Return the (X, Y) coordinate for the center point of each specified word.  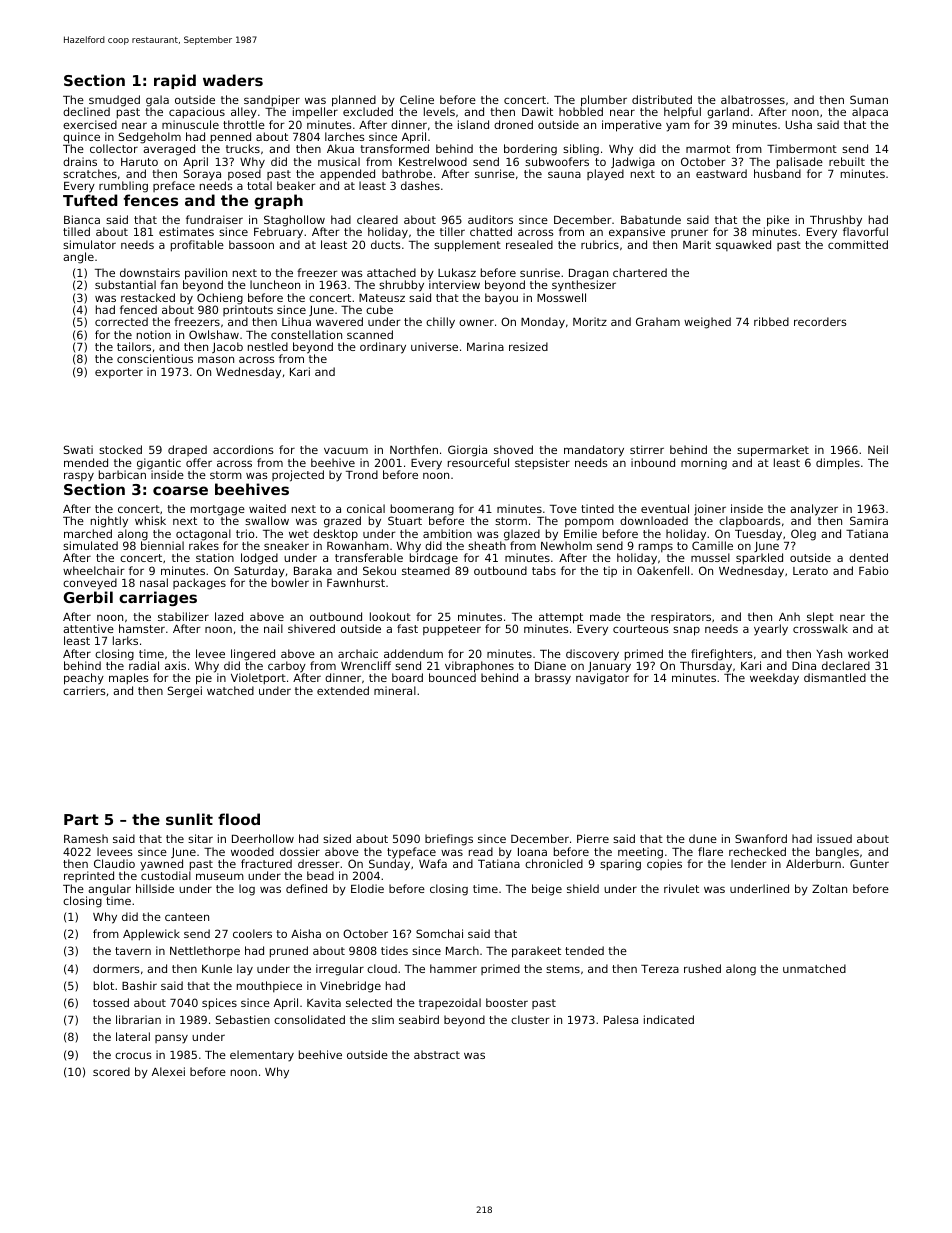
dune (703, 838)
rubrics (600, 244)
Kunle (217, 968)
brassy (553, 679)
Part (81, 819)
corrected (121, 321)
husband (777, 173)
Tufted (90, 200)
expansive (637, 233)
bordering (530, 150)
